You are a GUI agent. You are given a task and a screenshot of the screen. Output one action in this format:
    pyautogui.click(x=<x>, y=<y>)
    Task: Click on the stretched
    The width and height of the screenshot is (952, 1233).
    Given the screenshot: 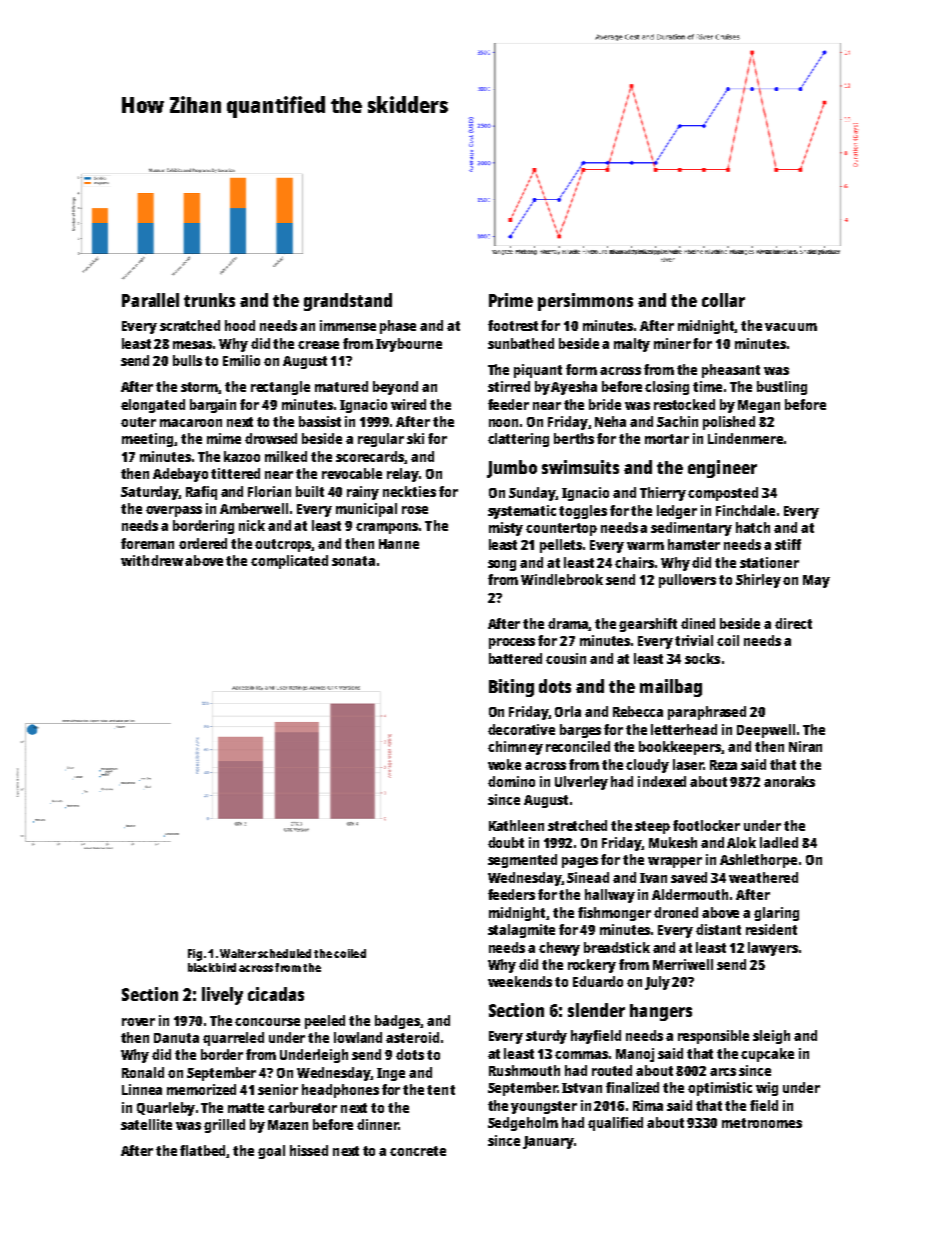 What is the action you would take?
    pyautogui.click(x=577, y=825)
